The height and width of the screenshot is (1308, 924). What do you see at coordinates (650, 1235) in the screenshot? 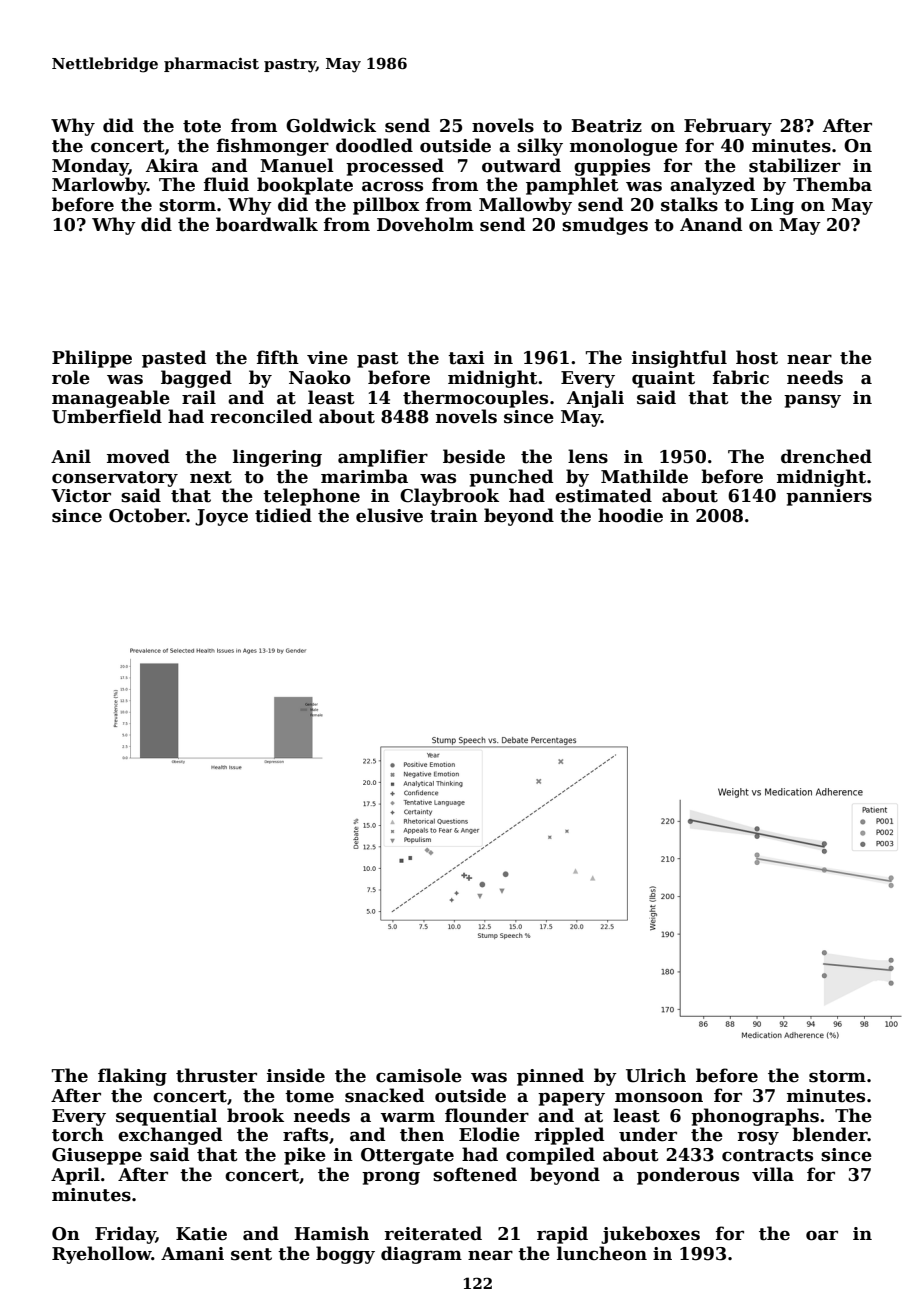
I see `jukeboxes` at bounding box center [650, 1235].
